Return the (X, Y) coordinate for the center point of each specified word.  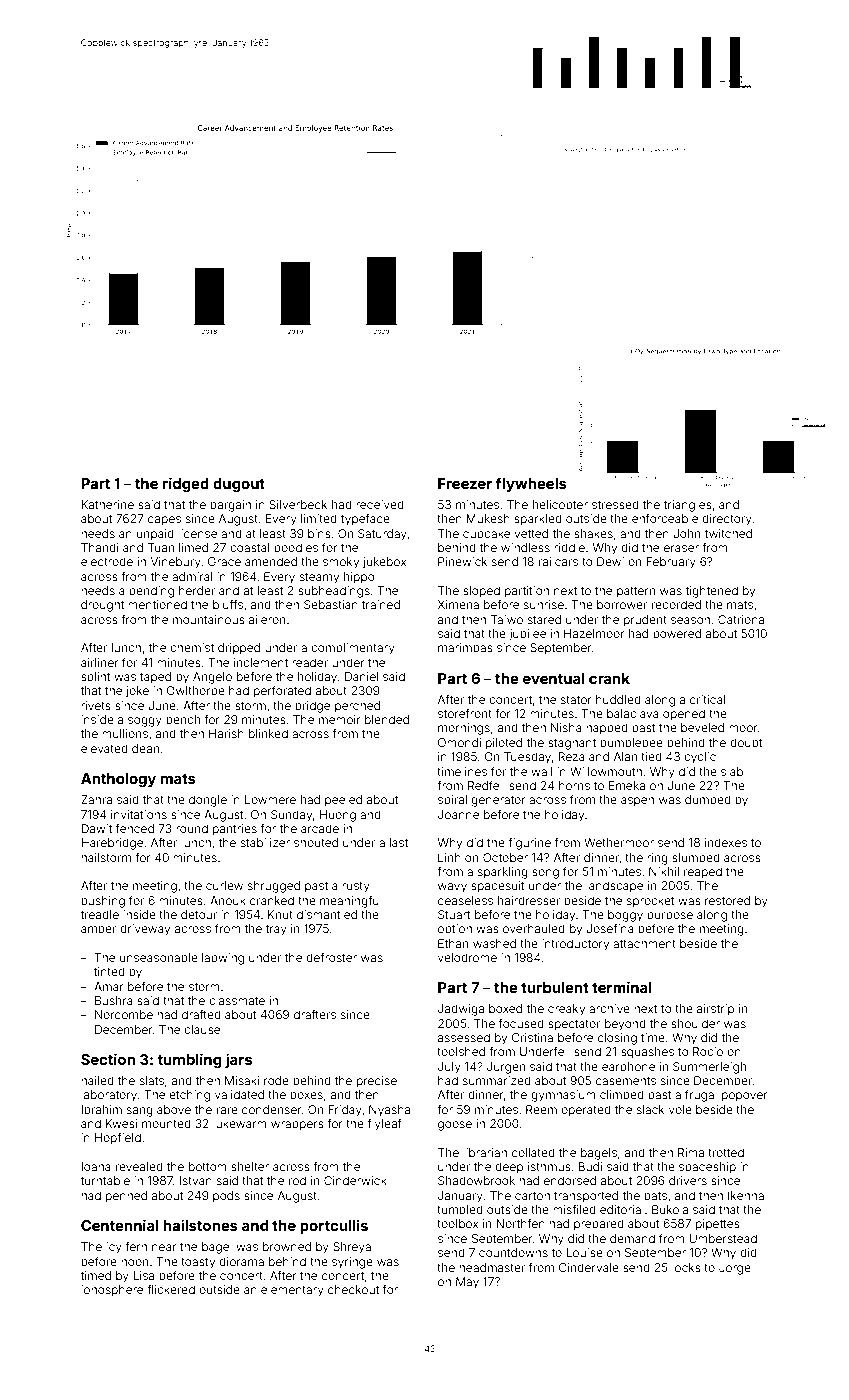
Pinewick (462, 561)
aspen (637, 802)
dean (145, 748)
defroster (331, 957)
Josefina (610, 928)
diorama (241, 1261)
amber (98, 928)
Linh (449, 857)
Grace (224, 561)
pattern (636, 592)
